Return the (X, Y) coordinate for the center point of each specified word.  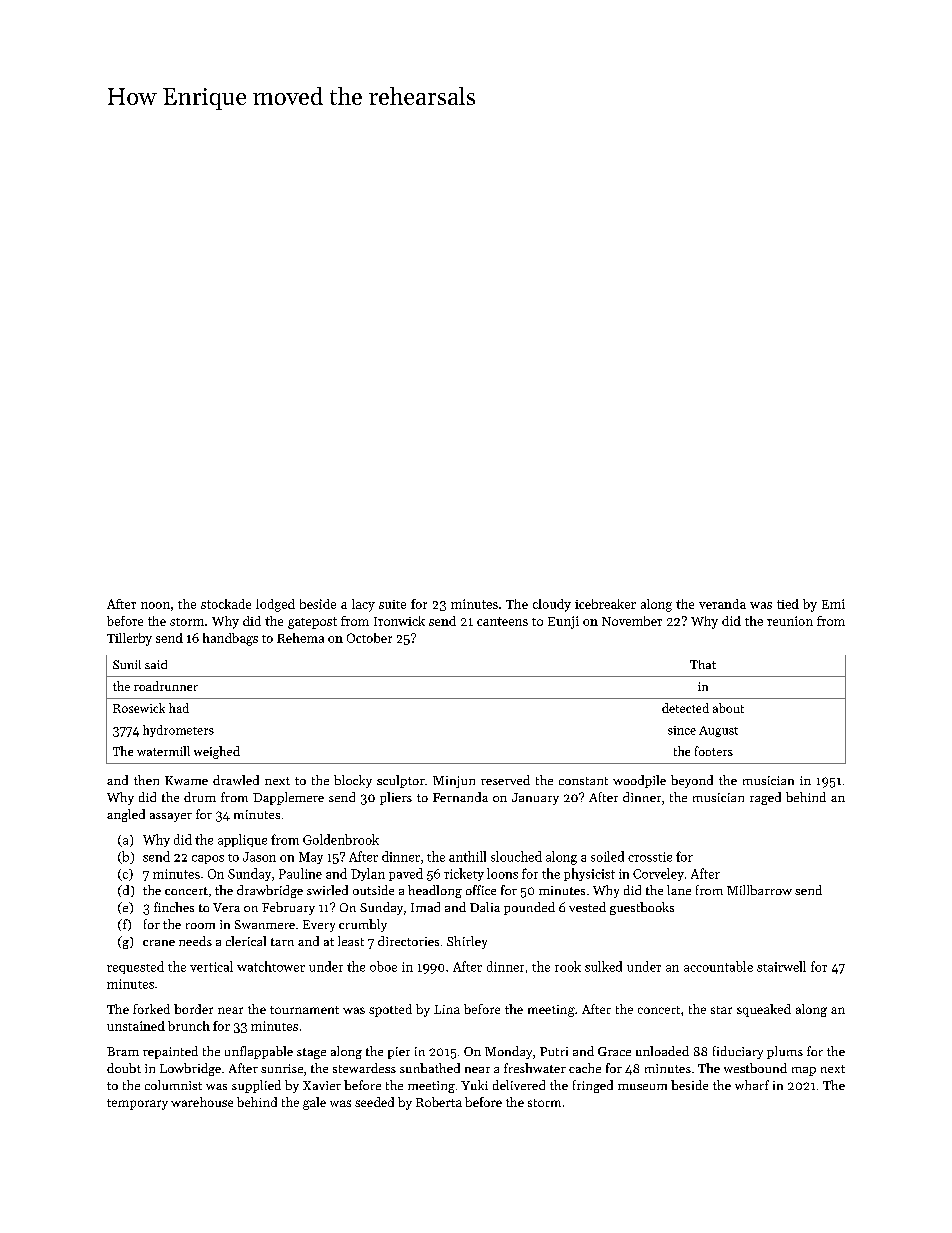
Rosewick (139, 708)
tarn (282, 942)
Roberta (439, 1102)
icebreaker (605, 604)
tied (788, 604)
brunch (189, 1026)
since (682, 730)
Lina (447, 1009)
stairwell (781, 966)
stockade (226, 604)
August (718, 731)
